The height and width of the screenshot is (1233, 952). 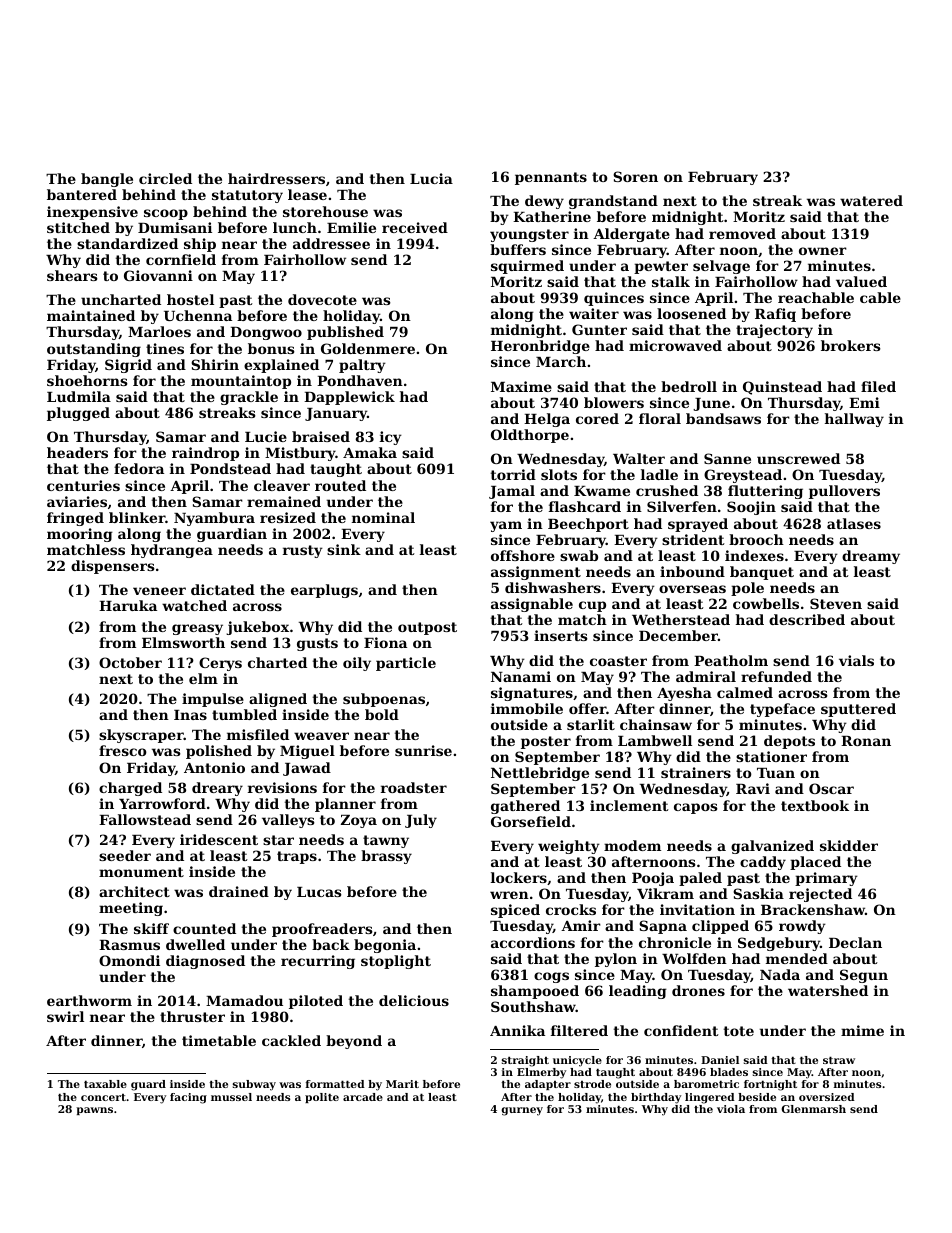 What do you see at coordinates (667, 490) in the screenshot?
I see `crushed` at bounding box center [667, 490].
